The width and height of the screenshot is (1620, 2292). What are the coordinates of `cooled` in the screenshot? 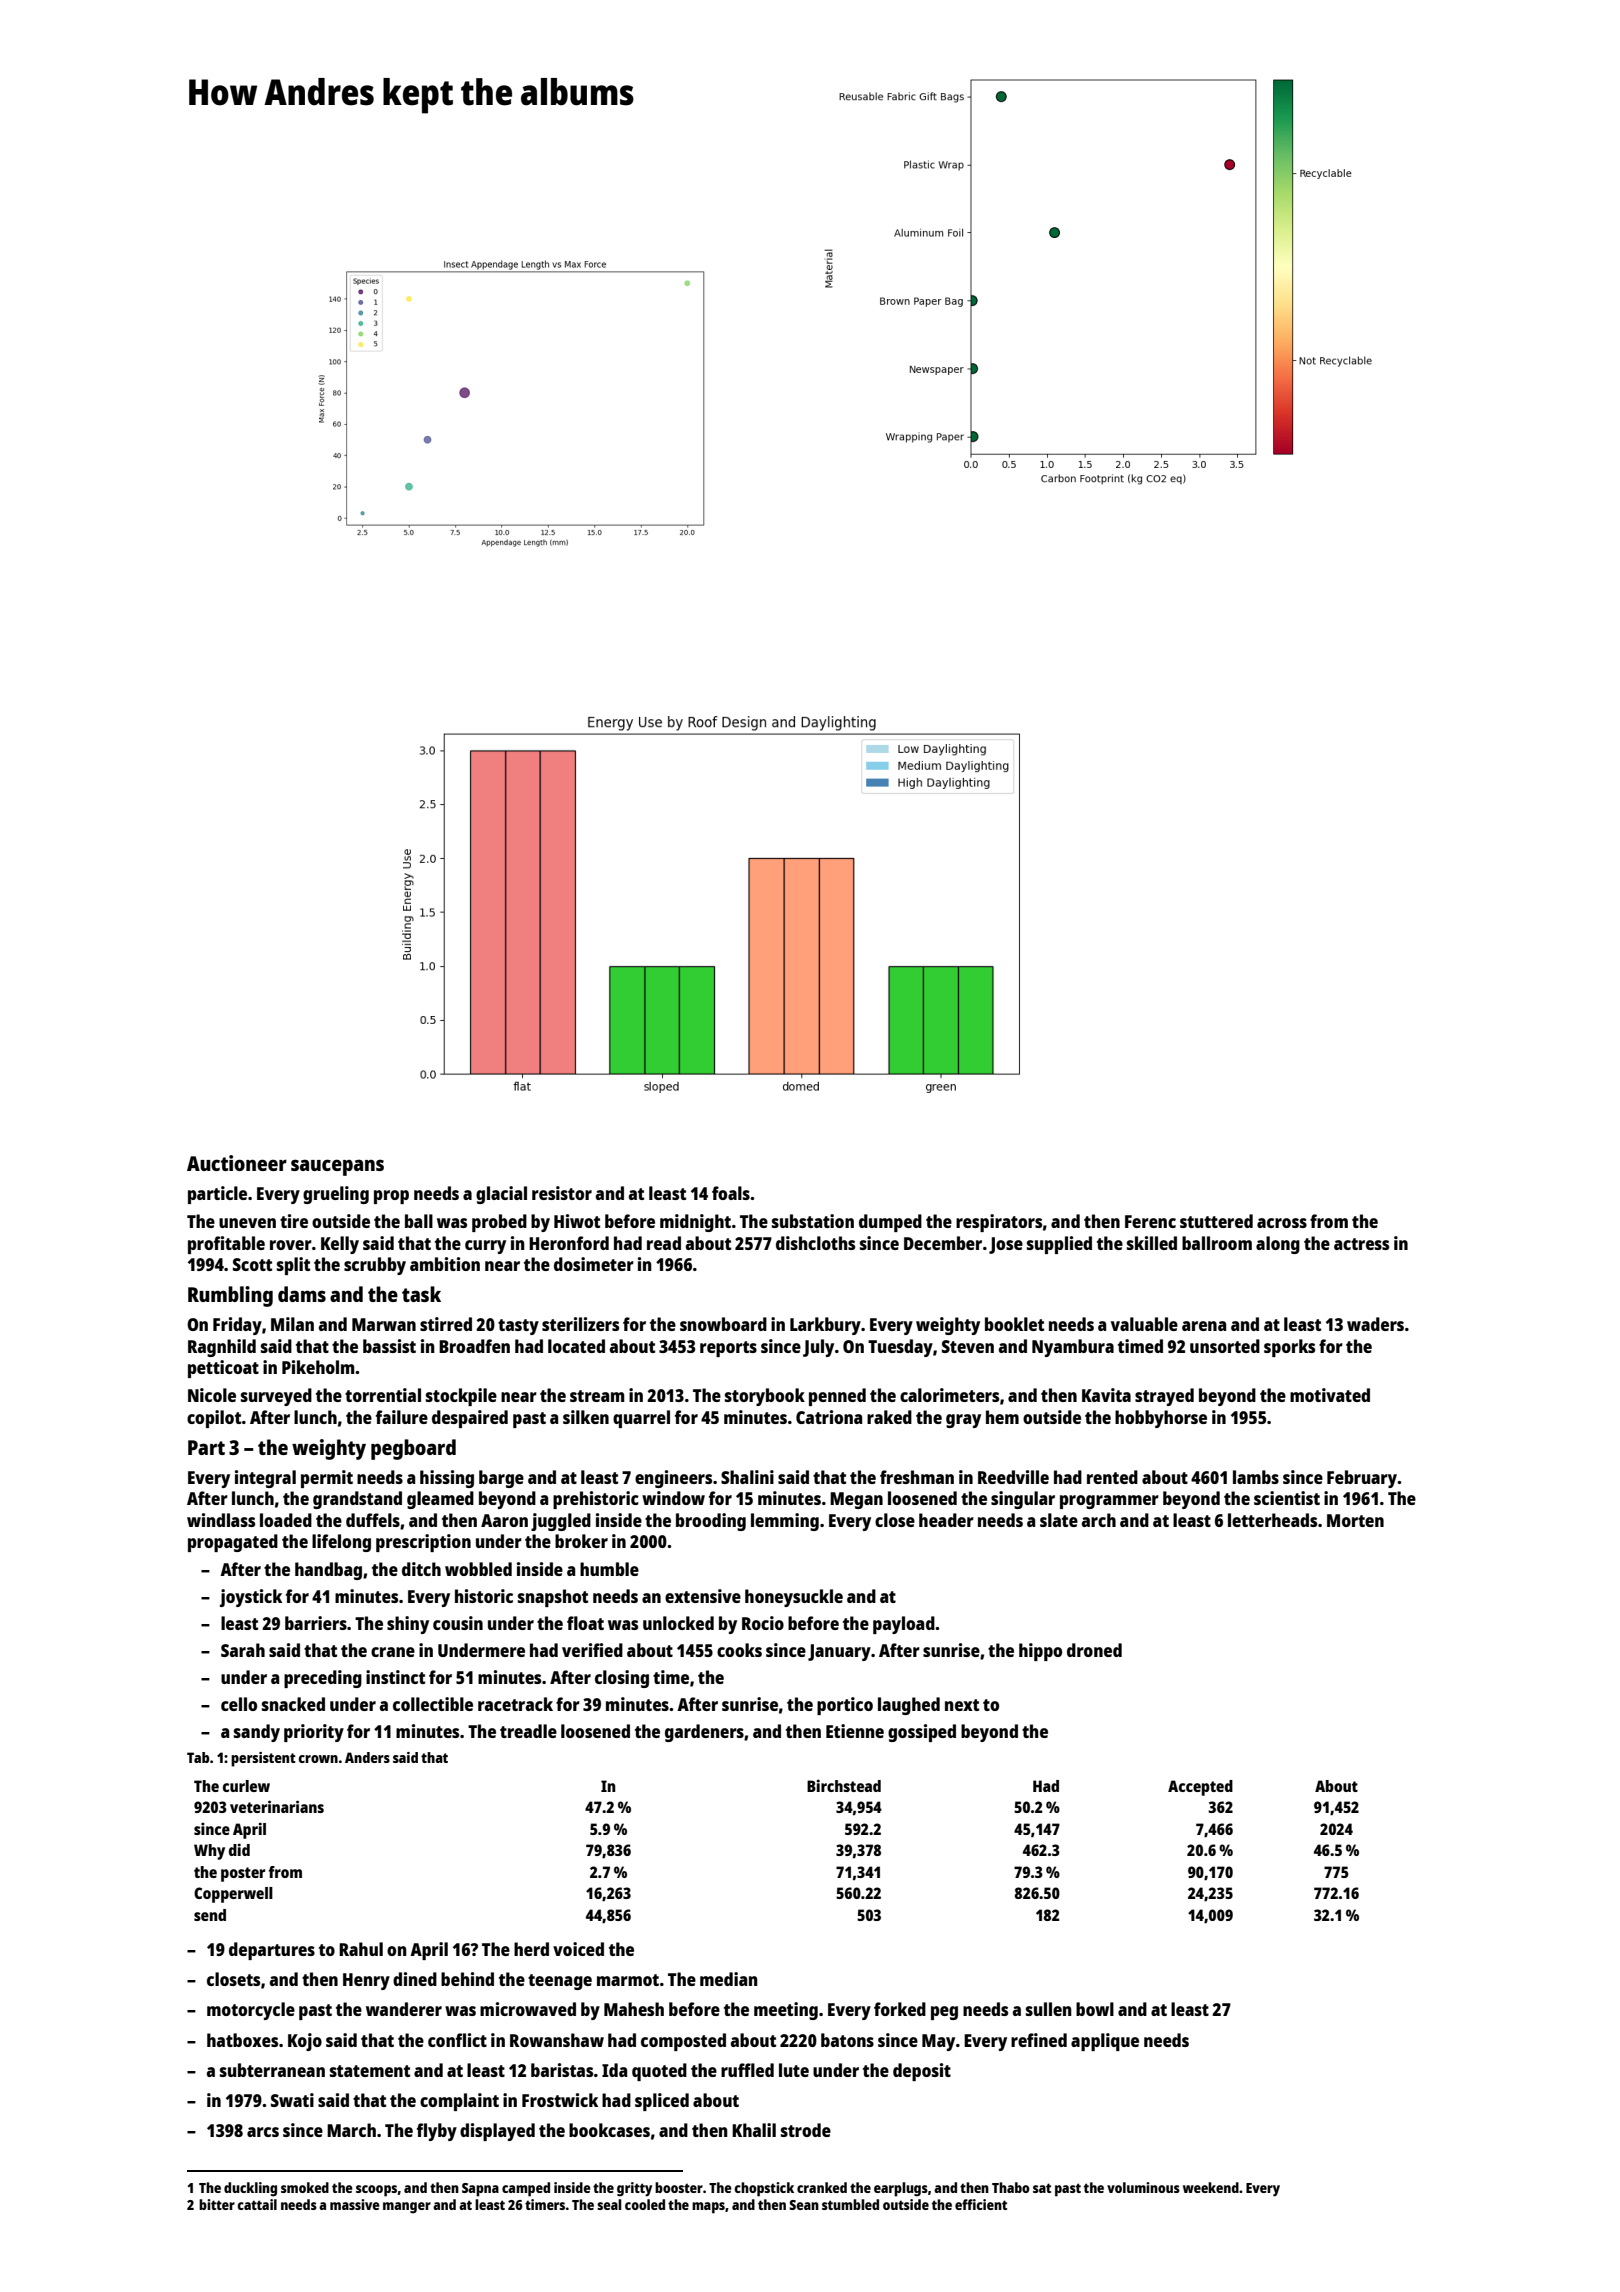 It's located at (645, 2204).
